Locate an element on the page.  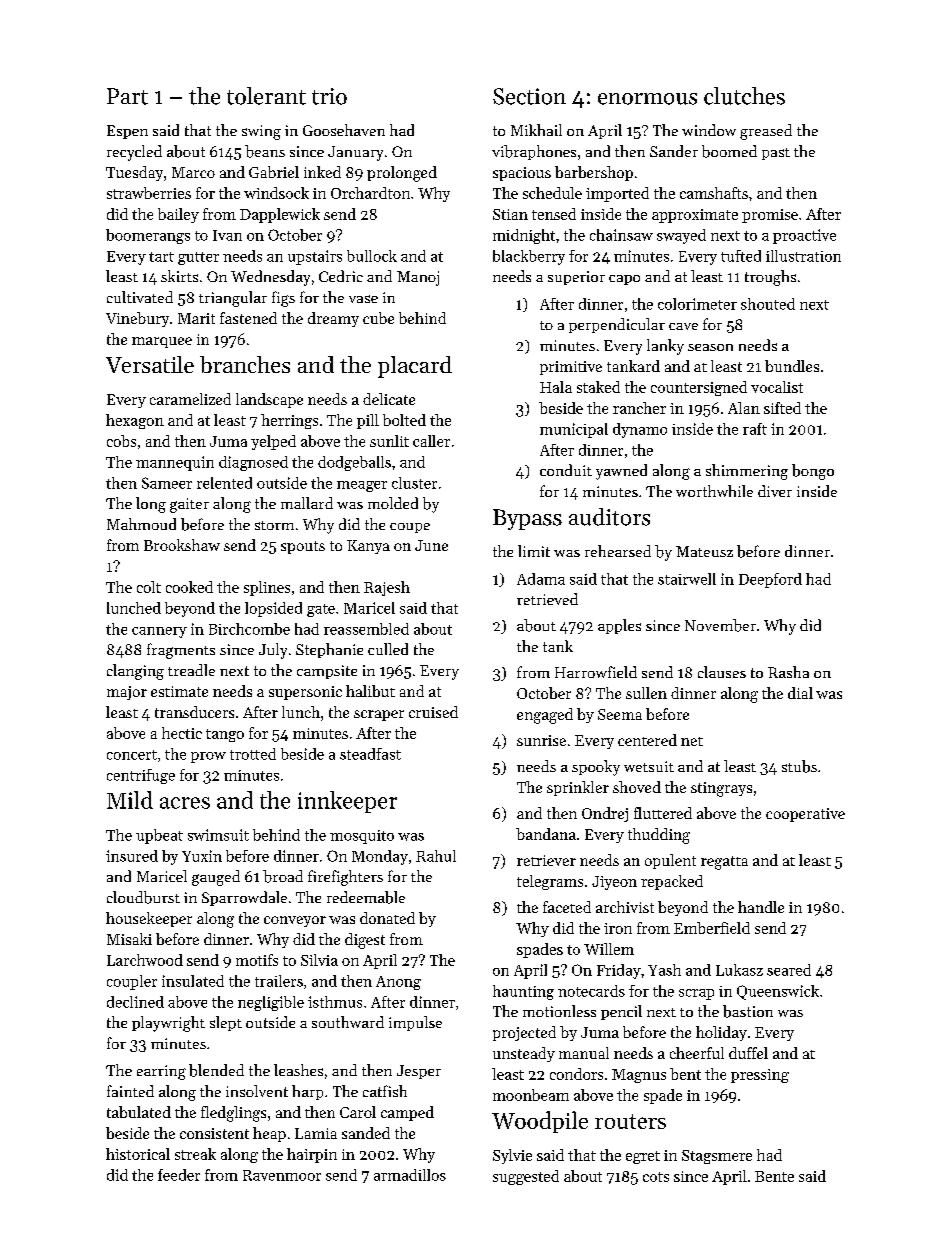
bongo is located at coordinates (813, 472).
